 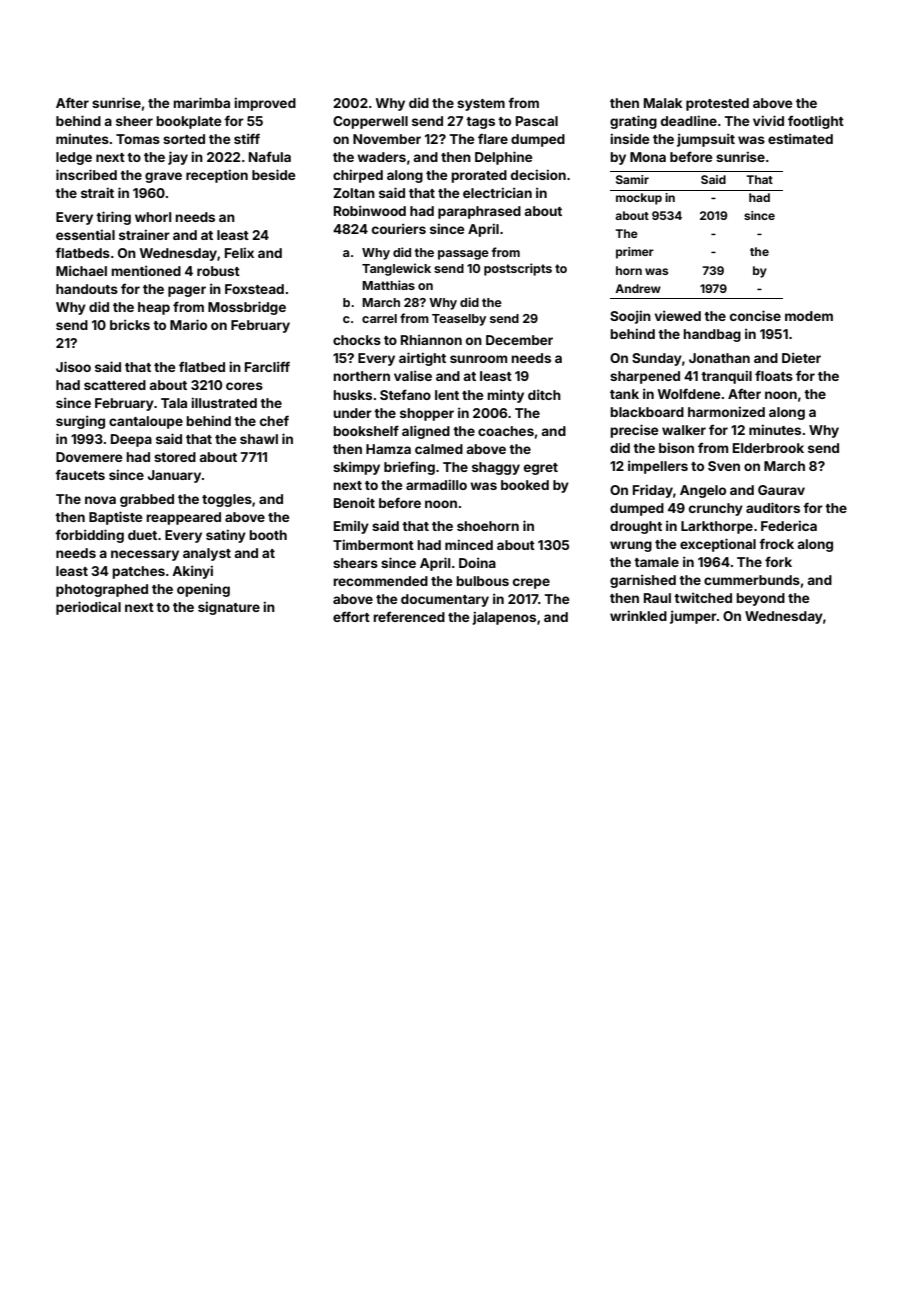 I want to click on decision, so click(x=538, y=174).
